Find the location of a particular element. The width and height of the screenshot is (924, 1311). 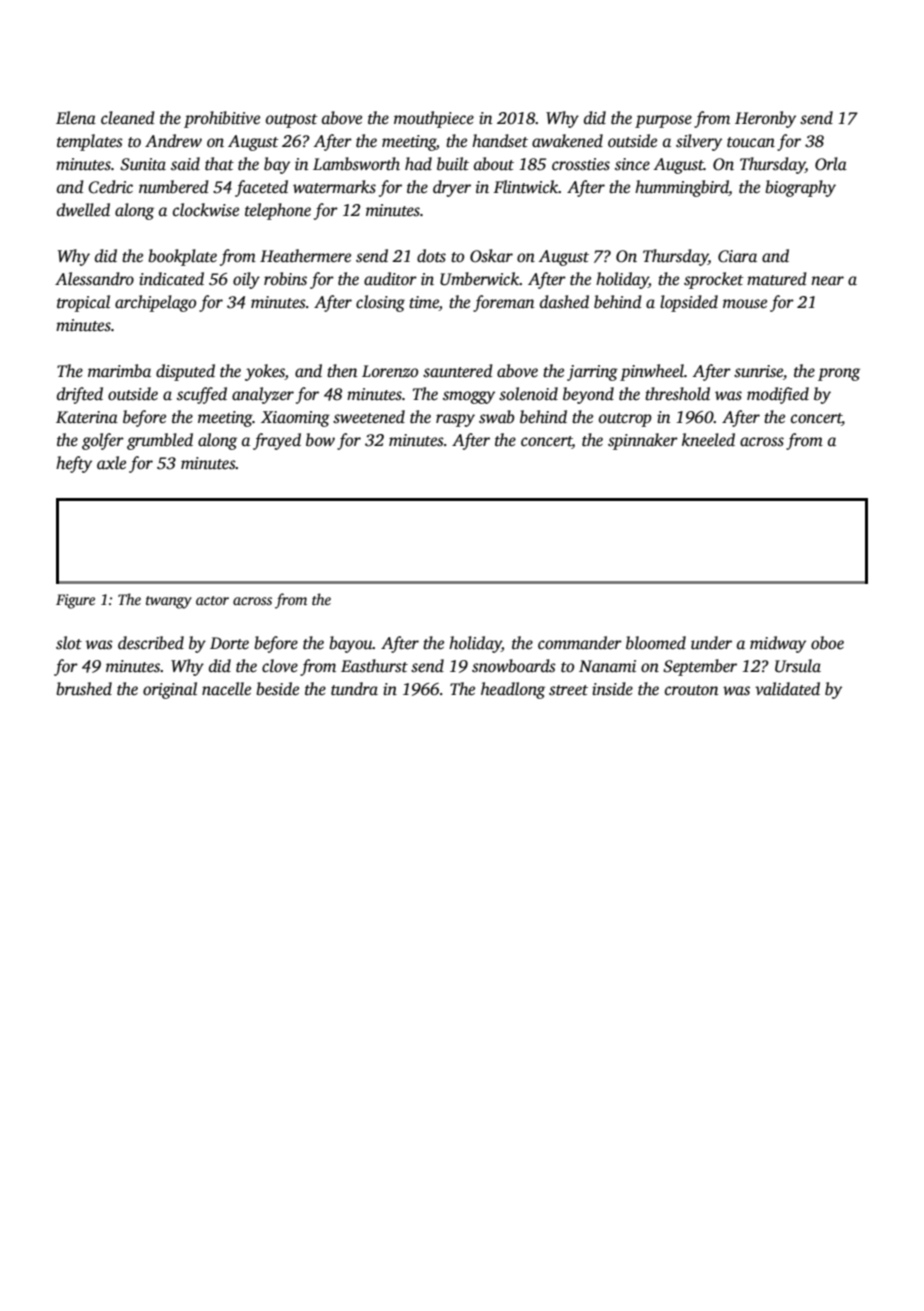

kneeled is located at coordinates (708, 440).
